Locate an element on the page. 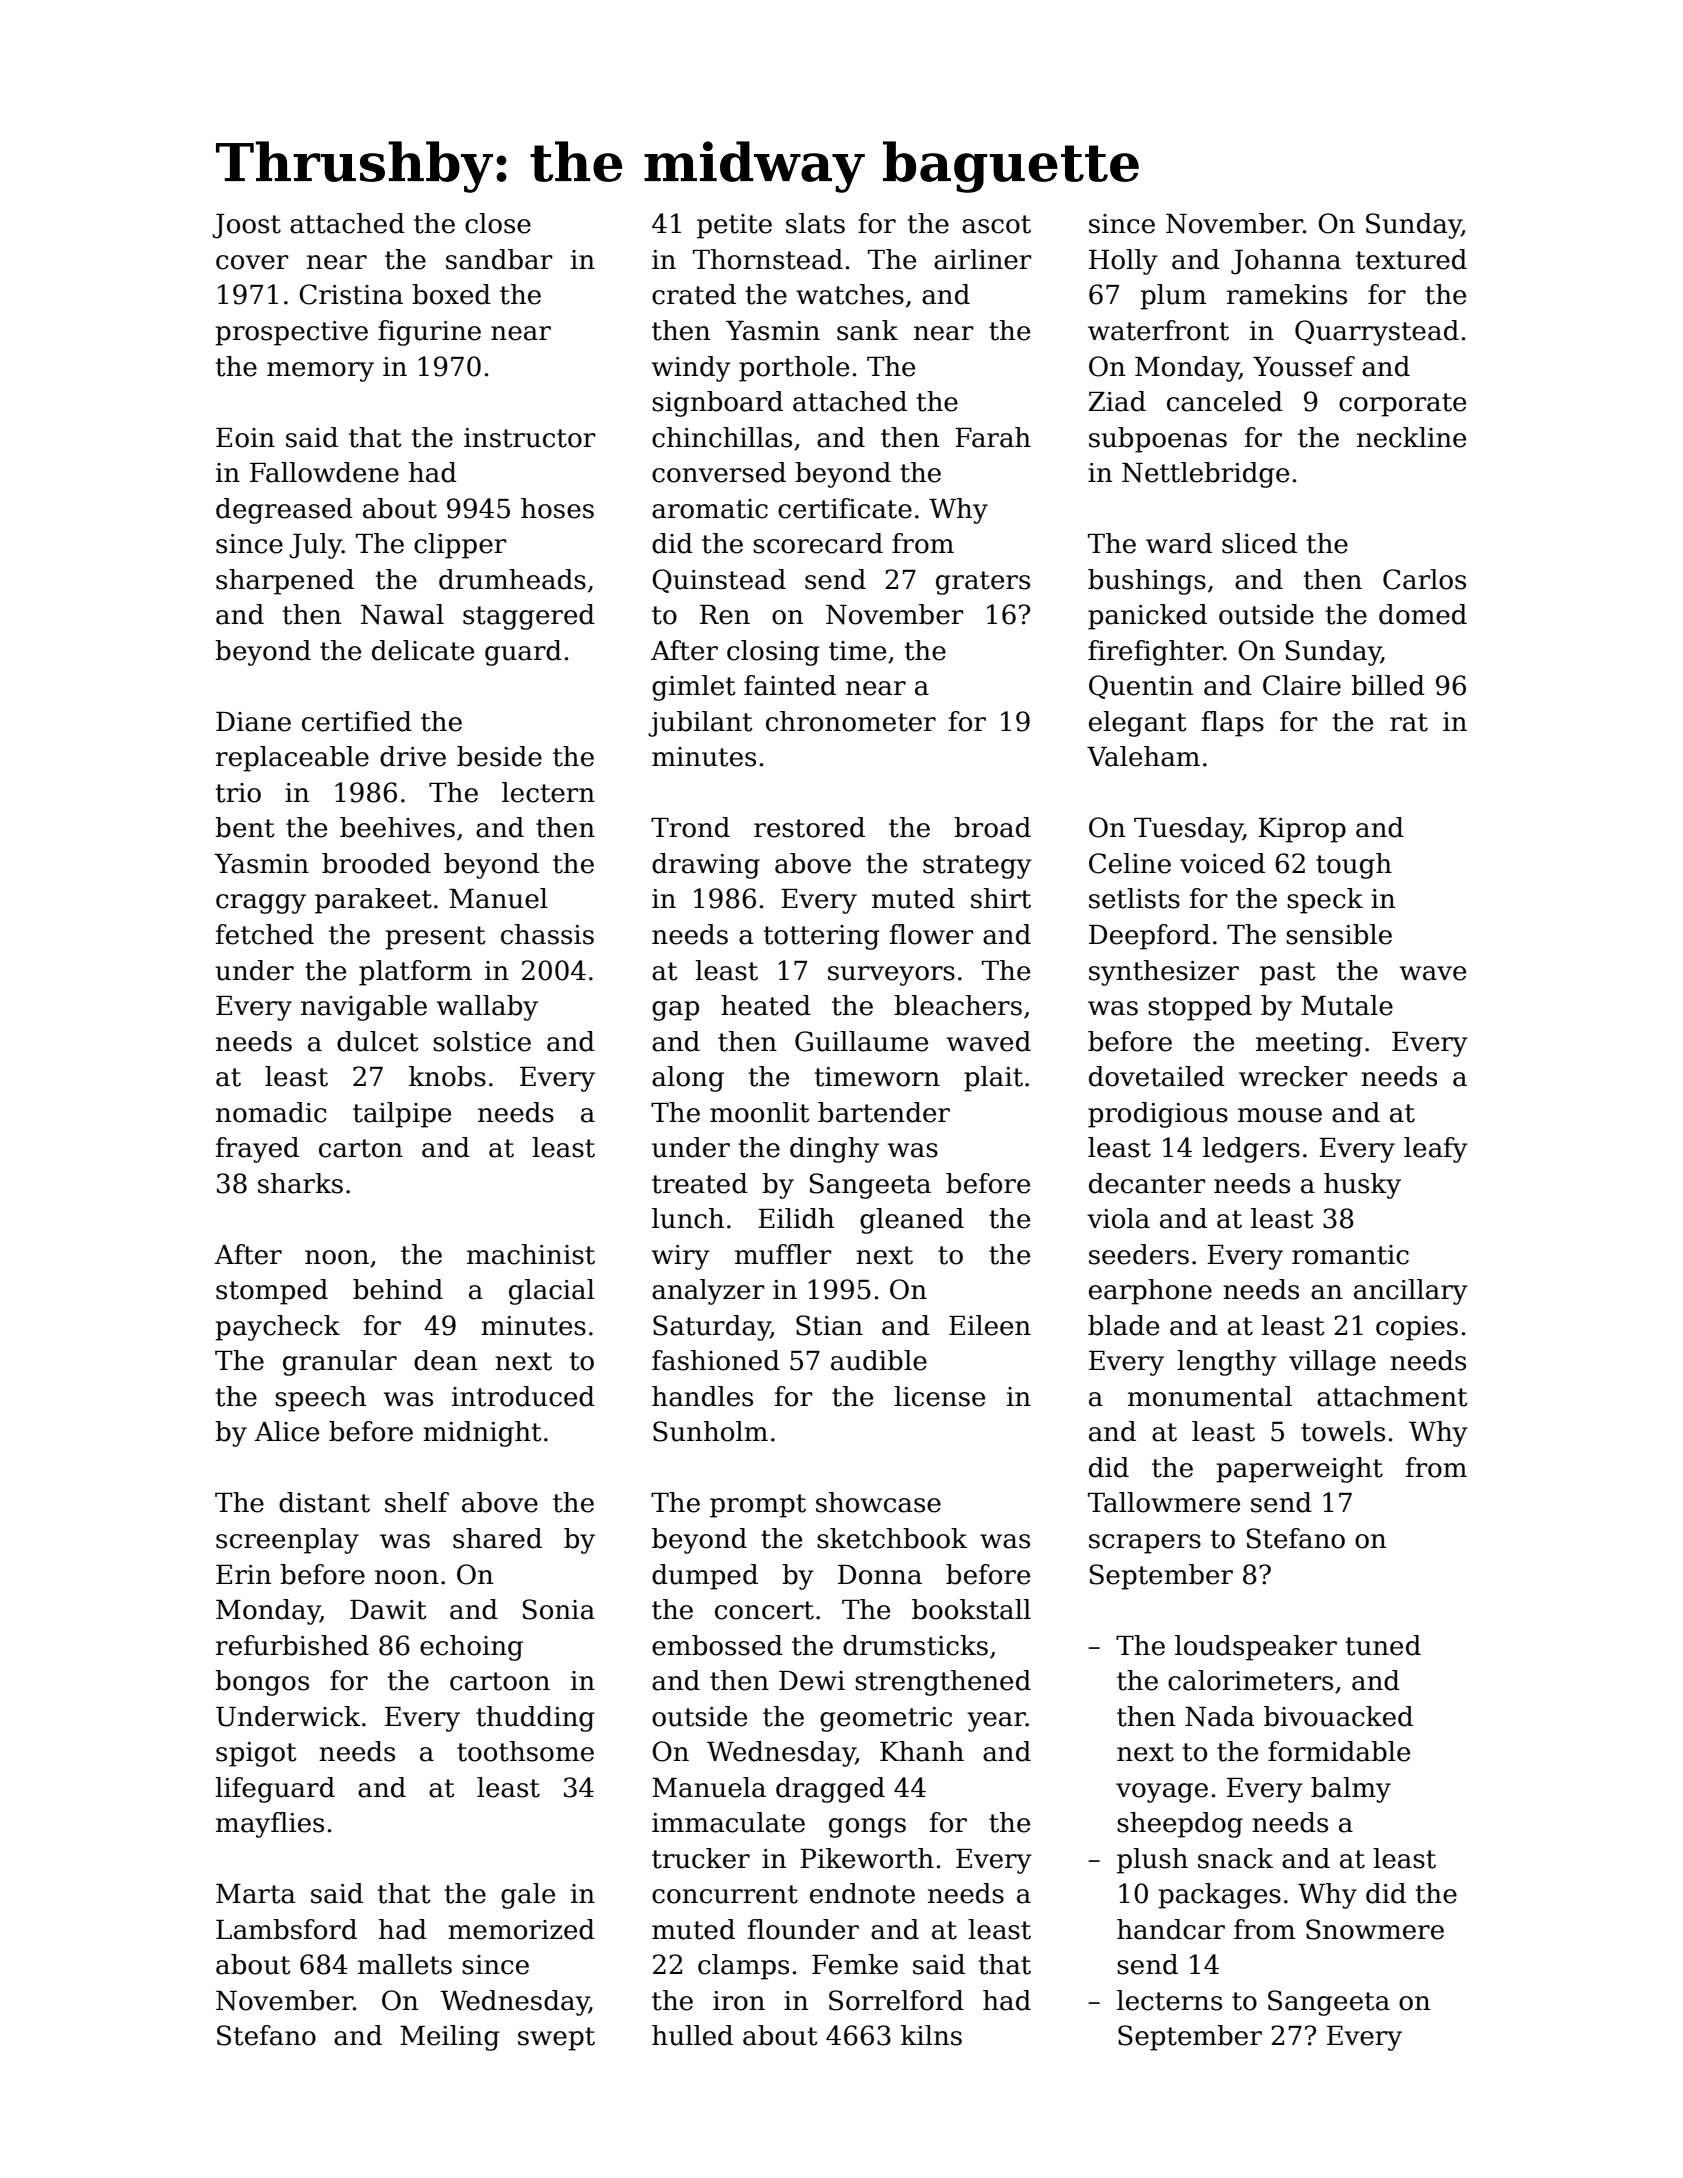 This document has width=1683, height=2178. synthesizer is located at coordinates (1164, 973).
